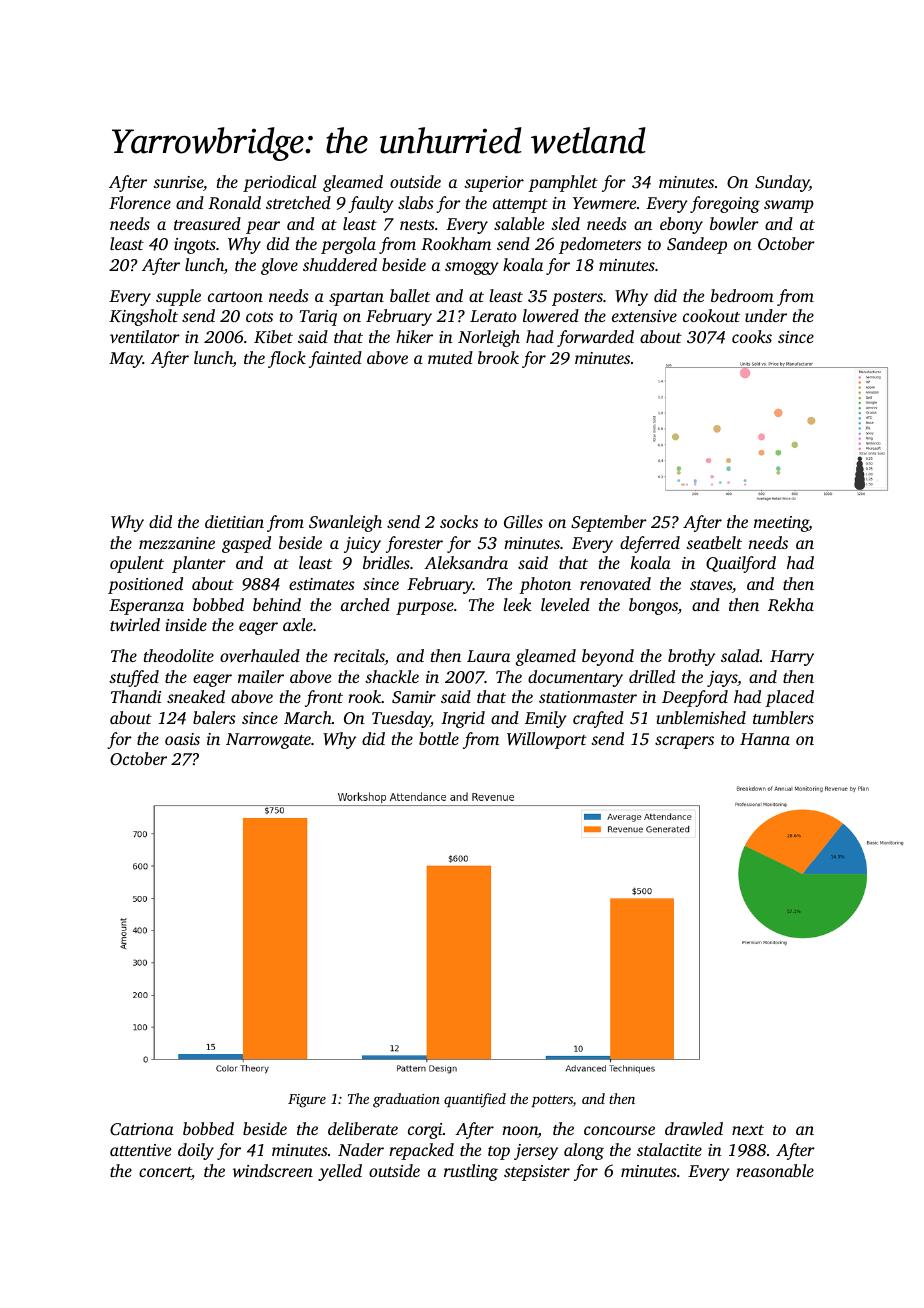 The image size is (924, 1308). What do you see at coordinates (494, 184) in the screenshot?
I see `superior` at bounding box center [494, 184].
